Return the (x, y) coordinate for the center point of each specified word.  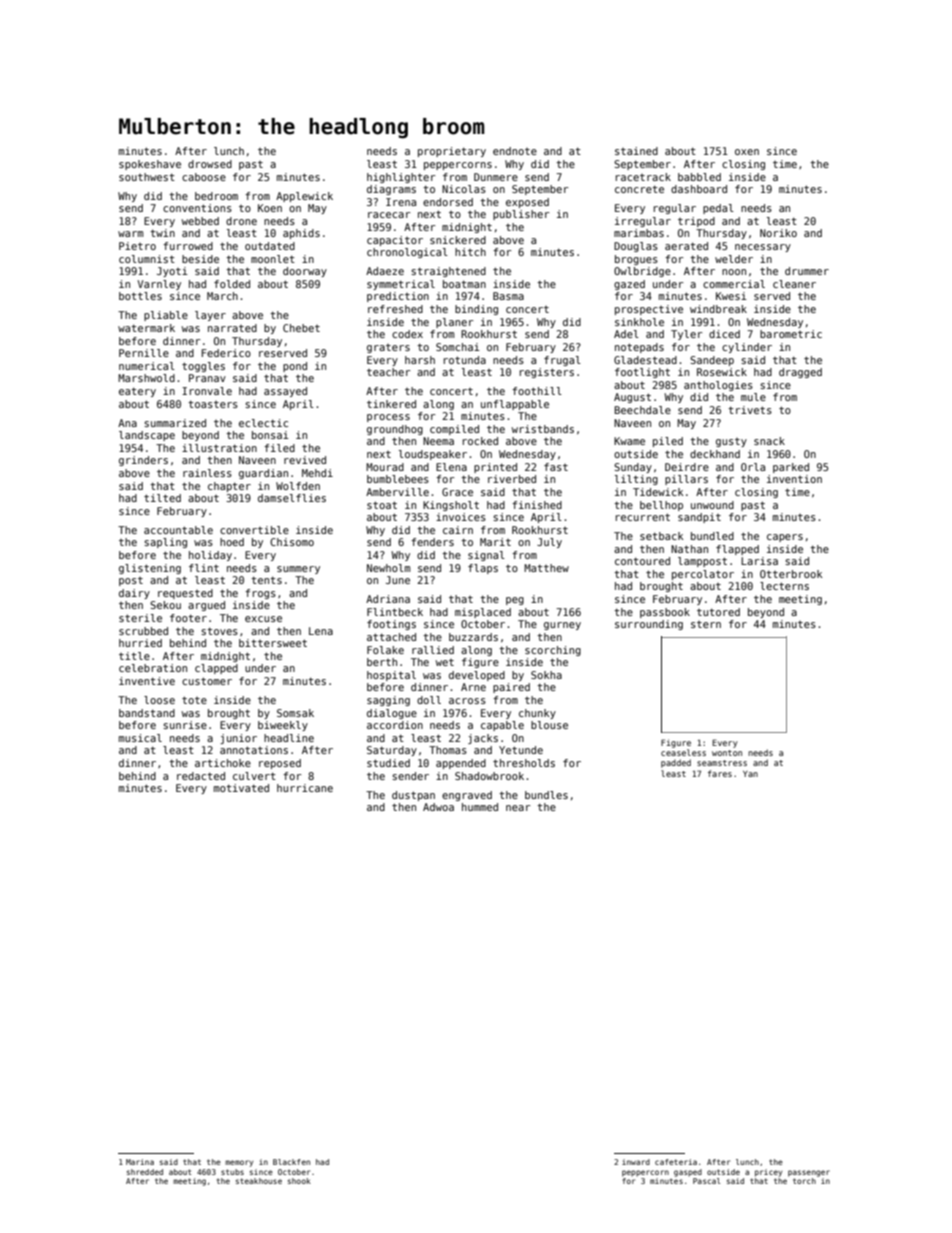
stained (636, 151)
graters (388, 348)
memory (239, 1163)
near (518, 808)
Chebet (301, 328)
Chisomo (292, 542)
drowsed (210, 164)
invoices (461, 517)
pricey (768, 1173)
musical (140, 738)
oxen (747, 152)
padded (676, 763)
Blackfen (291, 1162)
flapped (737, 550)
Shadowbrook (489, 776)
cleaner (794, 284)
